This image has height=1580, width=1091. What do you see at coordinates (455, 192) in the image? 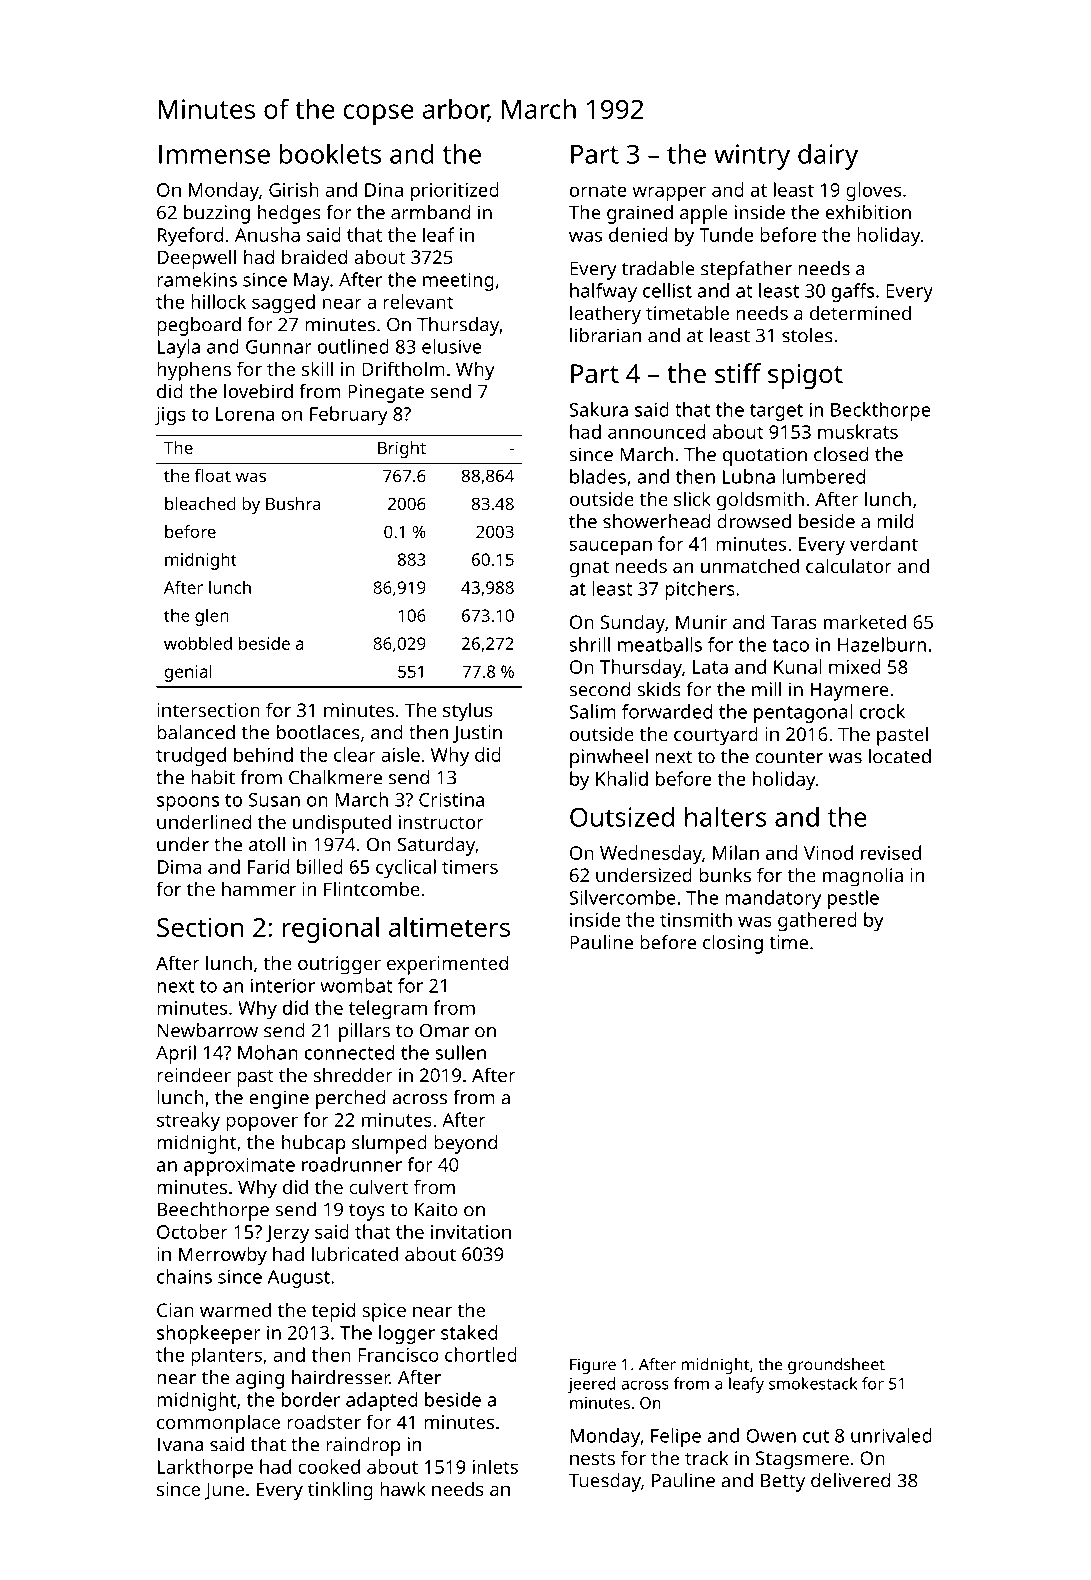
I see `prioritized` at bounding box center [455, 192].
